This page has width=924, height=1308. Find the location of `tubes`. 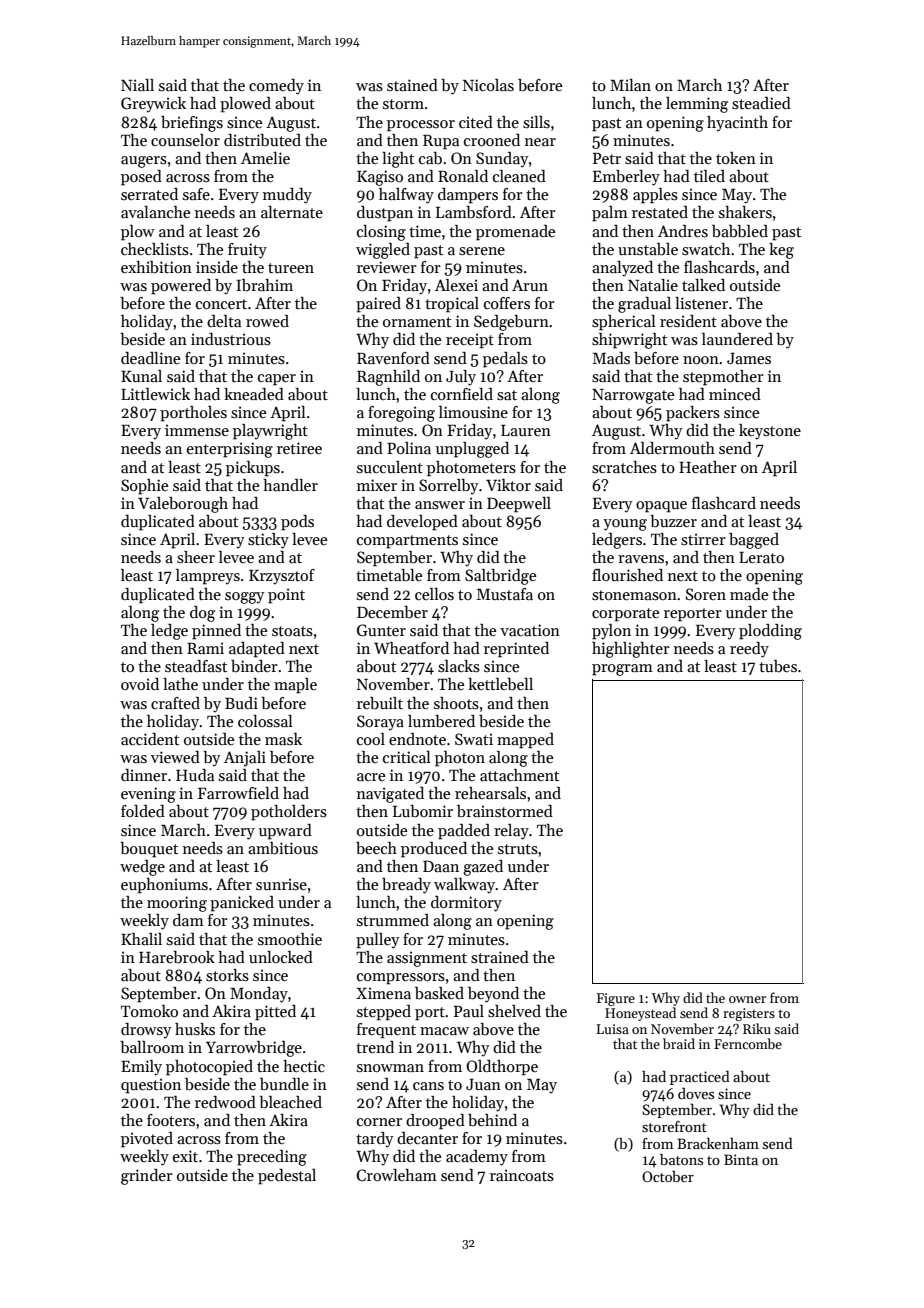

tubes is located at coordinates (778, 666).
